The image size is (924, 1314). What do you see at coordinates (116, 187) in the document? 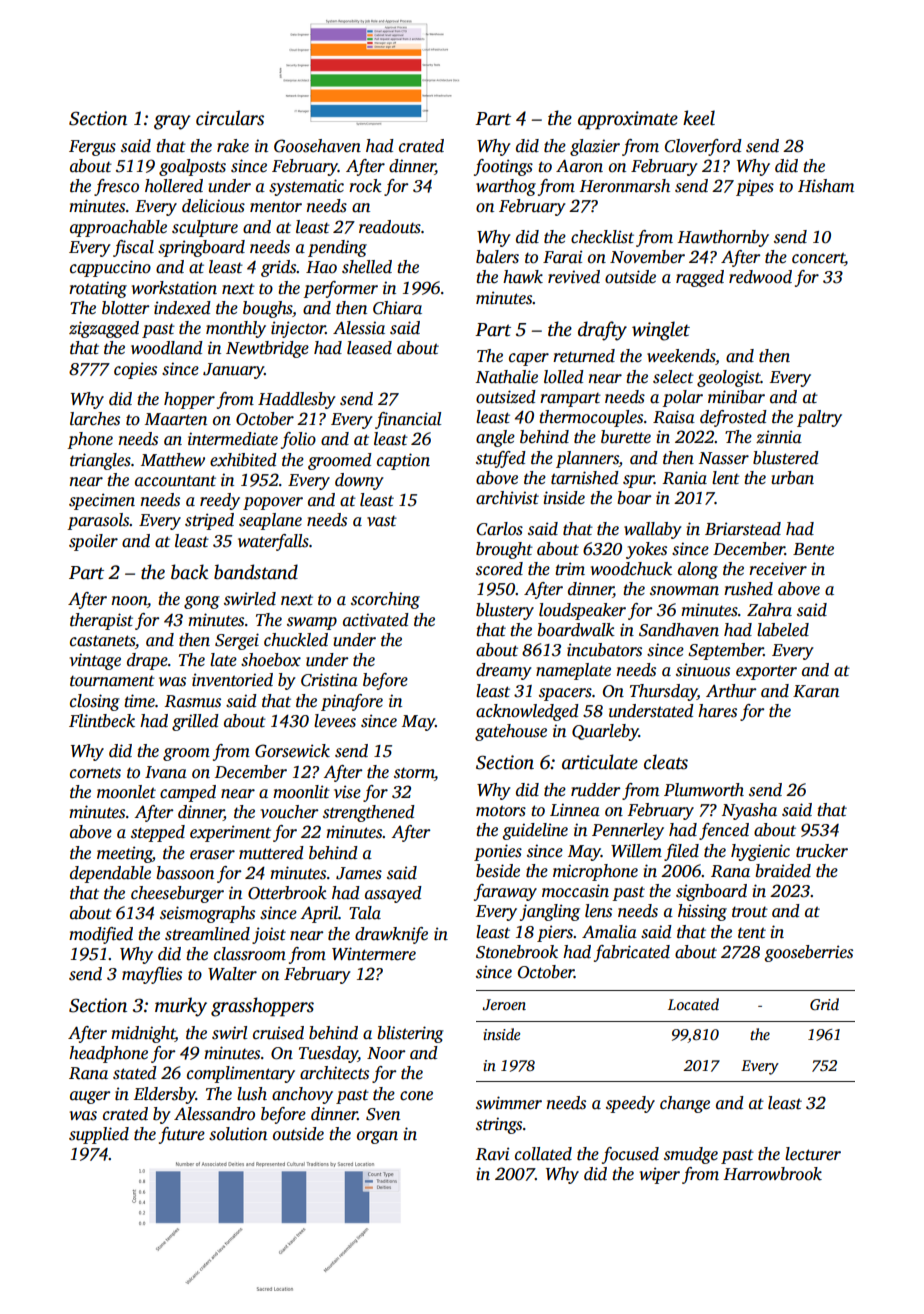
I see `fresco` at bounding box center [116, 187].
